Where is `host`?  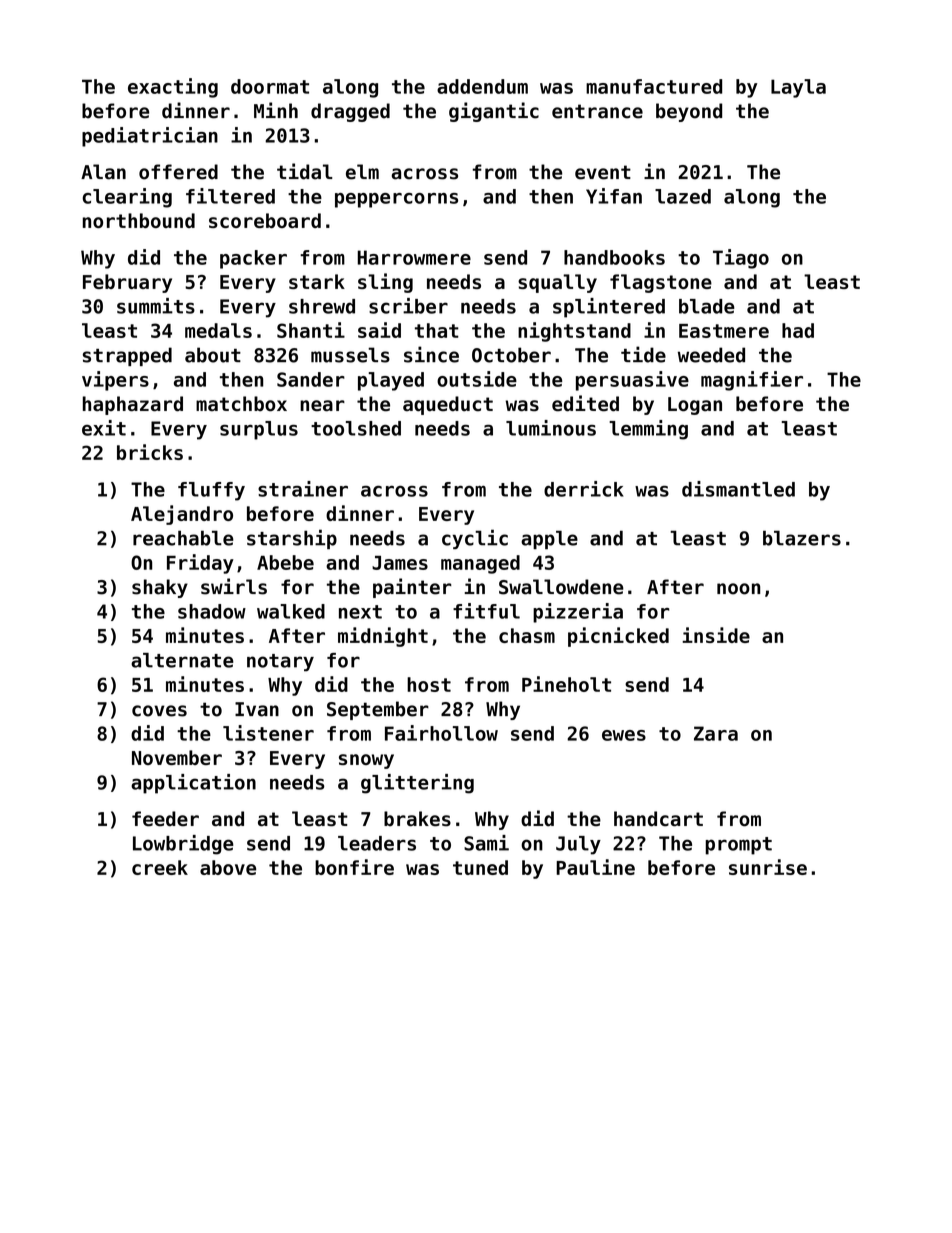 host is located at coordinates (429, 684).
